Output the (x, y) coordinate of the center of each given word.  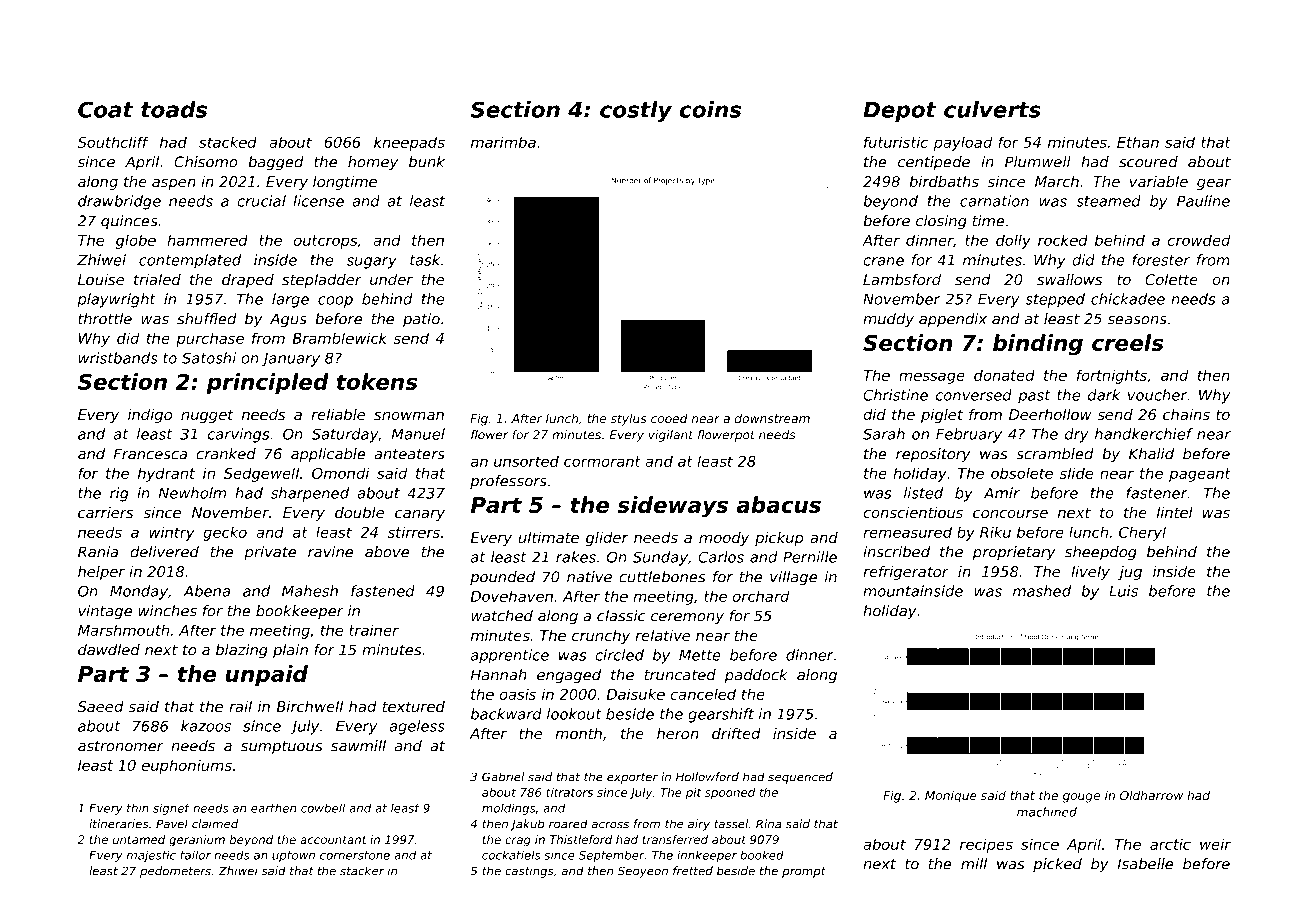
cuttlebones (662, 577)
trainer (374, 630)
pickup (779, 539)
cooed (669, 418)
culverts (992, 109)
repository (933, 455)
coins (710, 109)
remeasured (907, 532)
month (578, 733)
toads (174, 109)
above (387, 552)
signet (171, 809)
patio (421, 320)
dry (1077, 435)
